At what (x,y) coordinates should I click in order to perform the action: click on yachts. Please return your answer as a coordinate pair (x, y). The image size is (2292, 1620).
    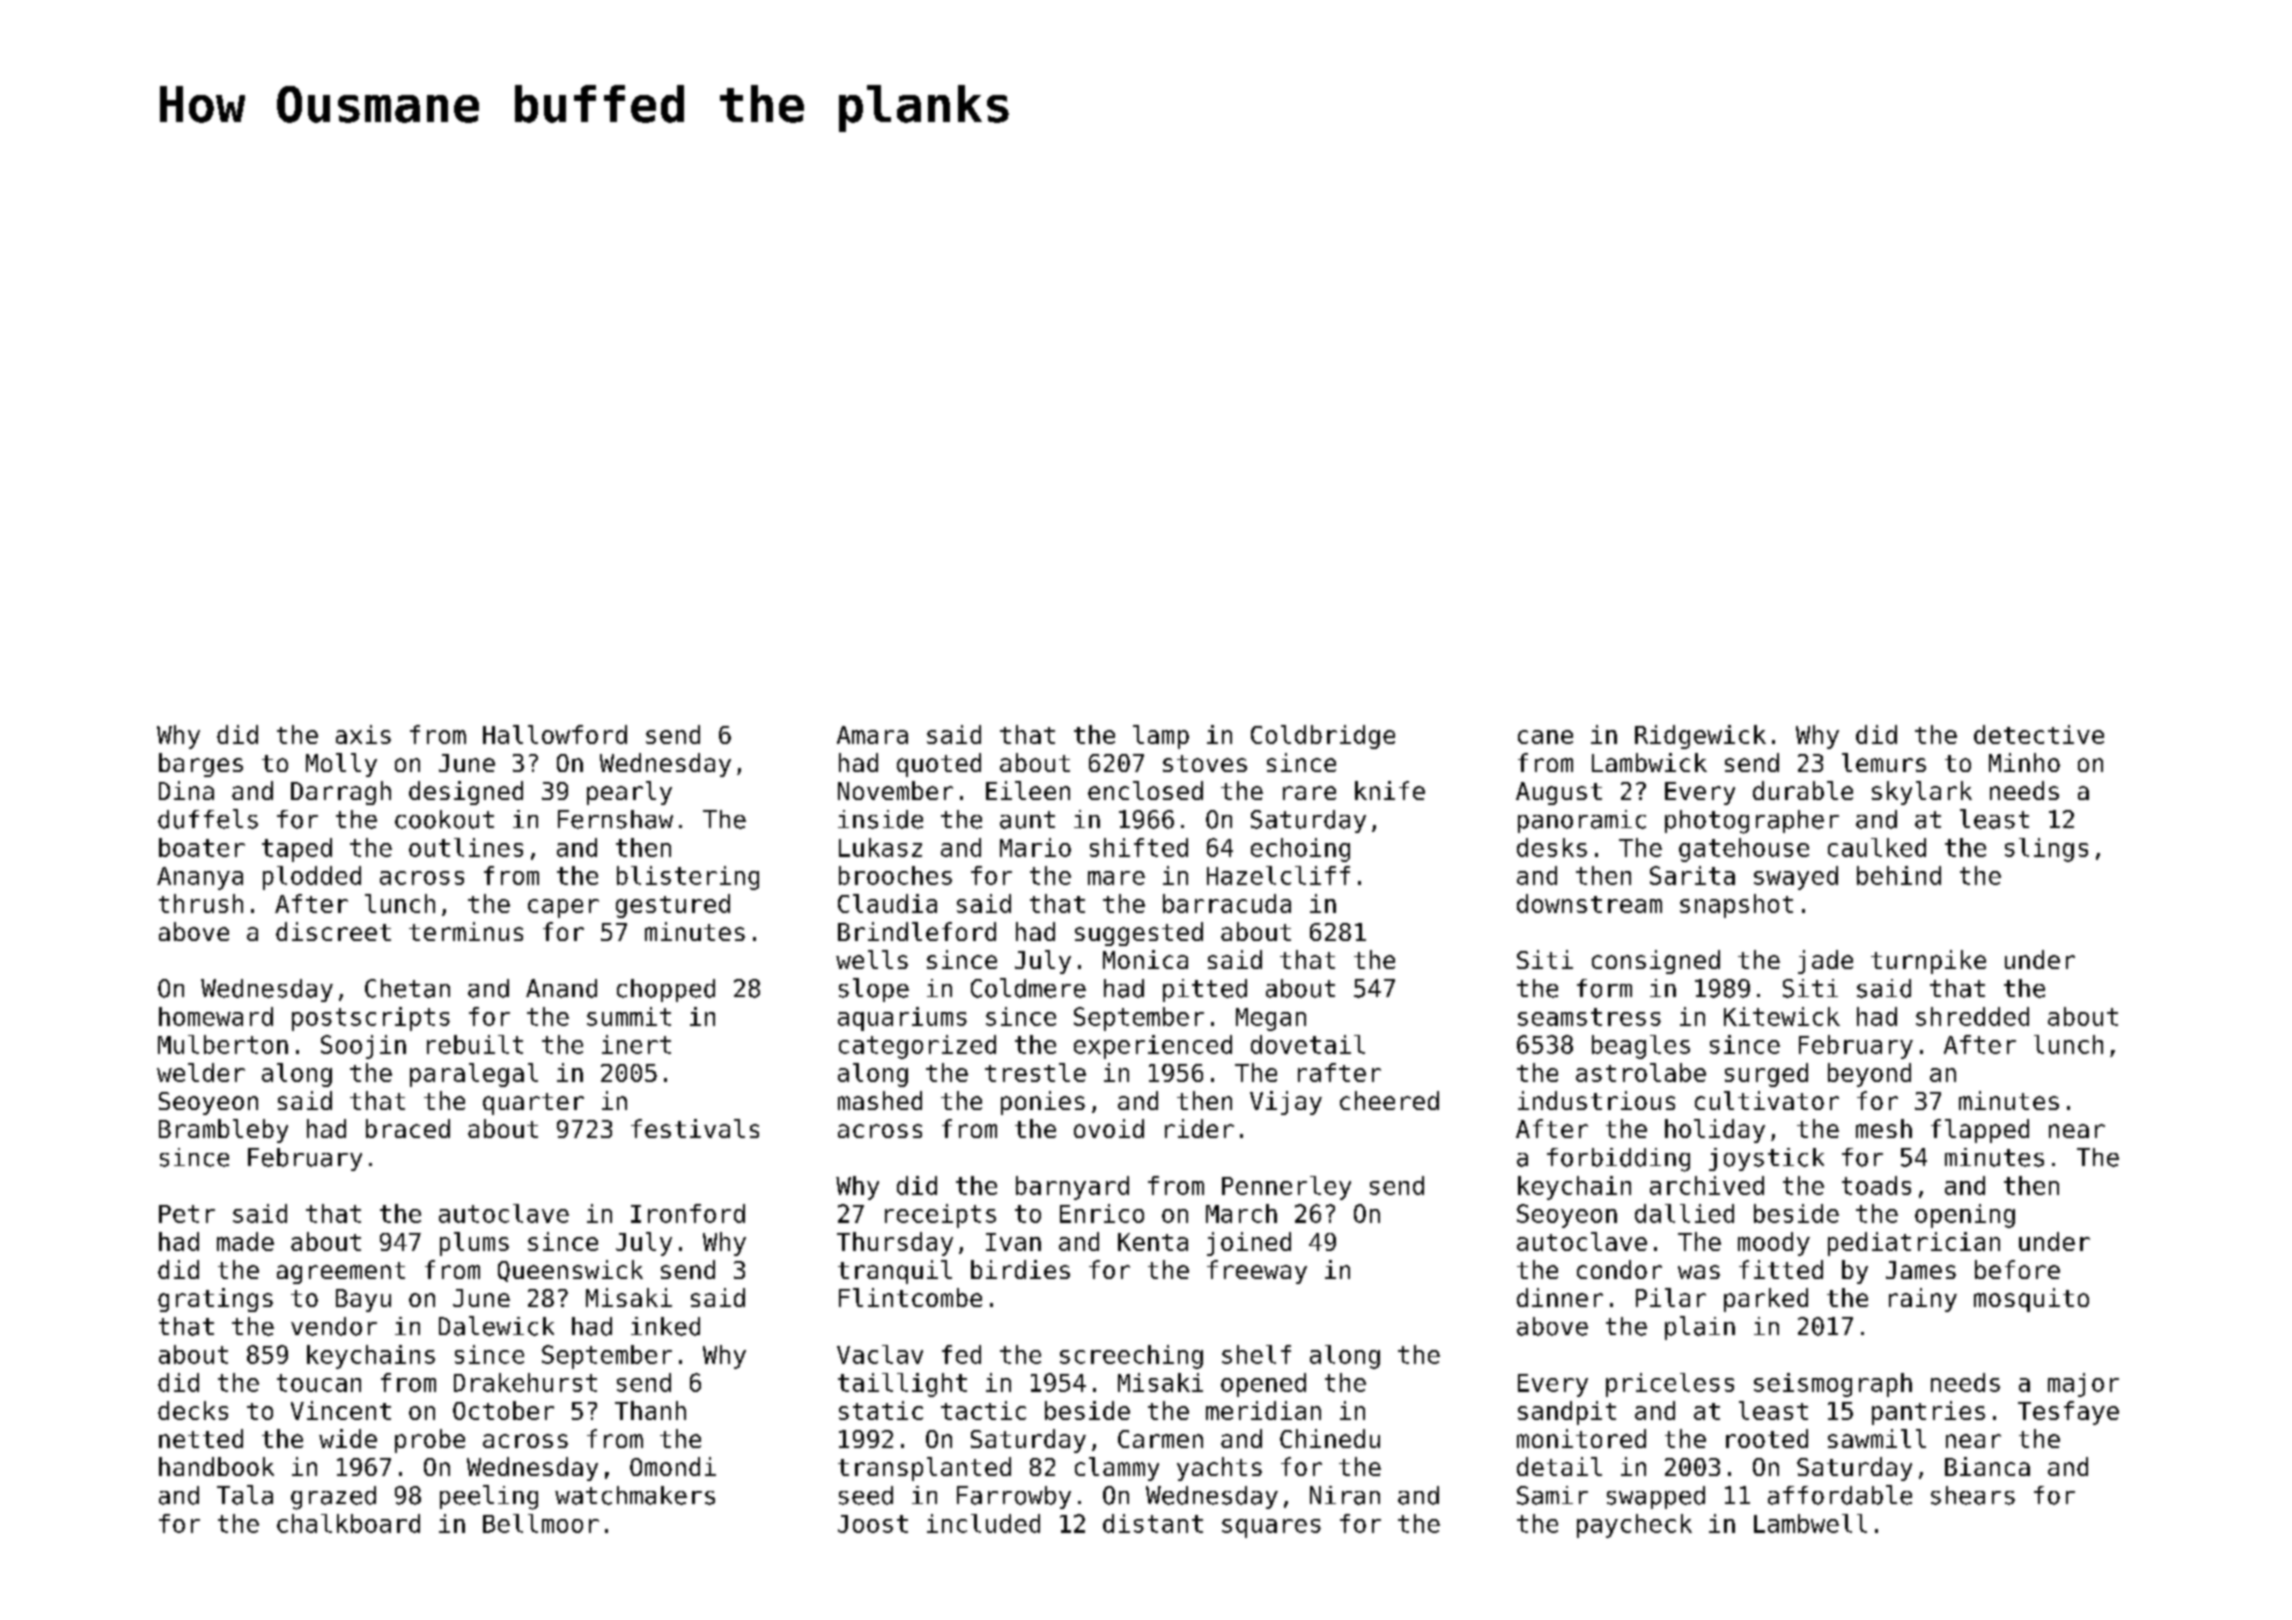
    Looking at the image, I should click on (1219, 1469).
